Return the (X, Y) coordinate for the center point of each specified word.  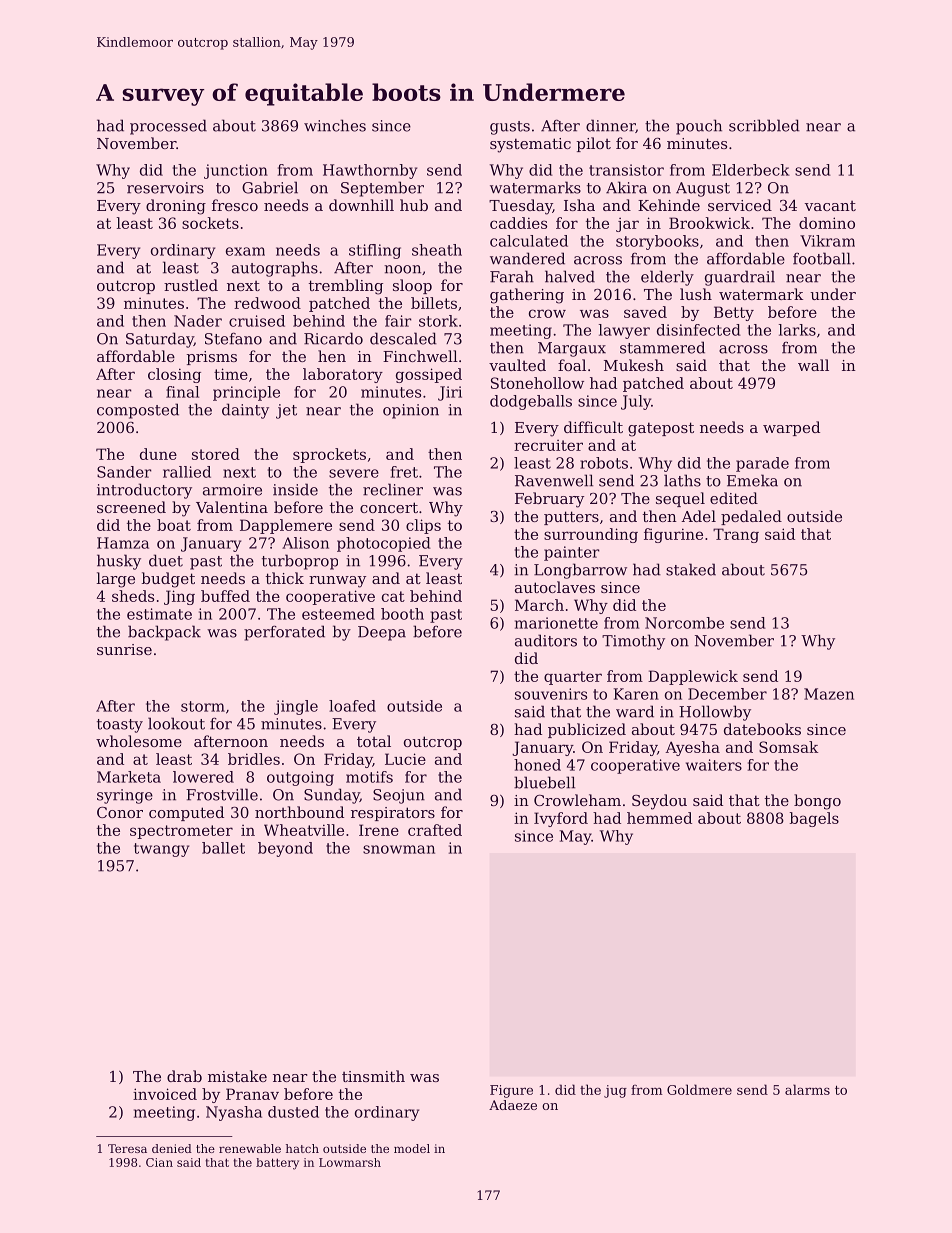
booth (402, 614)
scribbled (764, 125)
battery (277, 1164)
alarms (807, 1089)
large (116, 580)
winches (335, 125)
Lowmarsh (350, 1162)
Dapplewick (693, 677)
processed (168, 127)
